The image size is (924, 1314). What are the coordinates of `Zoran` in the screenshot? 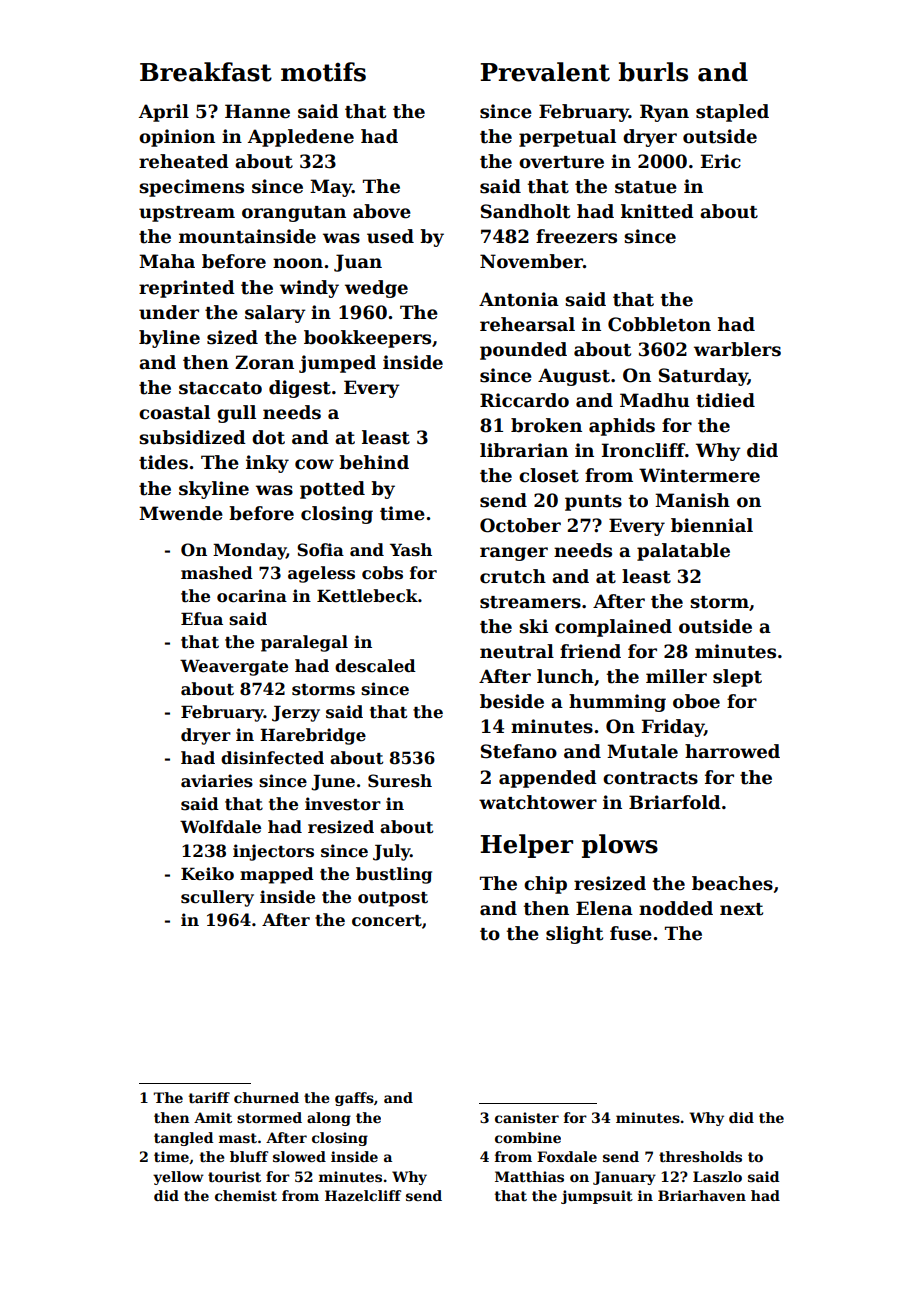 It's located at (264, 362).
